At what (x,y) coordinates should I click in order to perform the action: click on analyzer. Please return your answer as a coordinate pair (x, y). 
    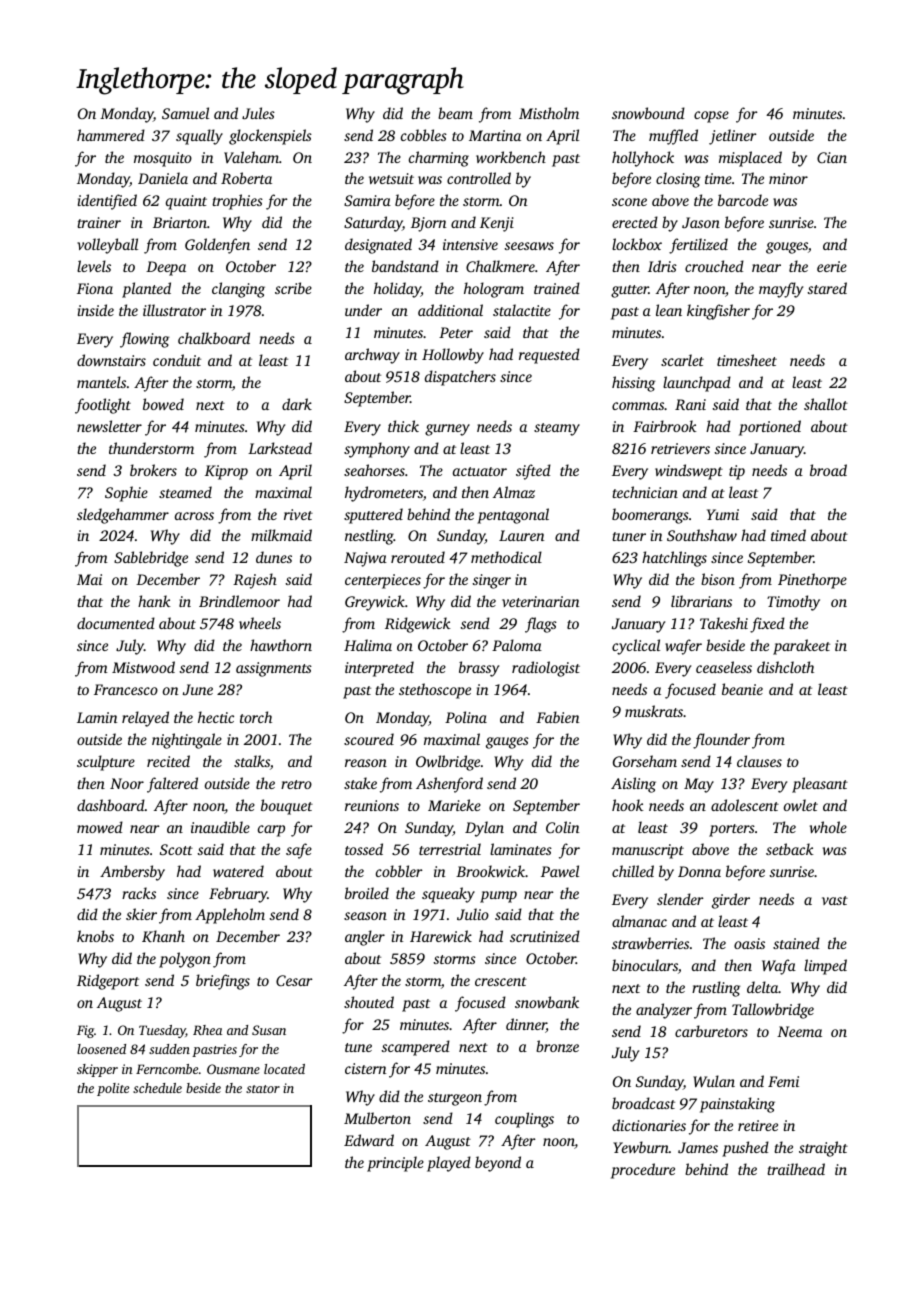
    Looking at the image, I should click on (664, 1011).
